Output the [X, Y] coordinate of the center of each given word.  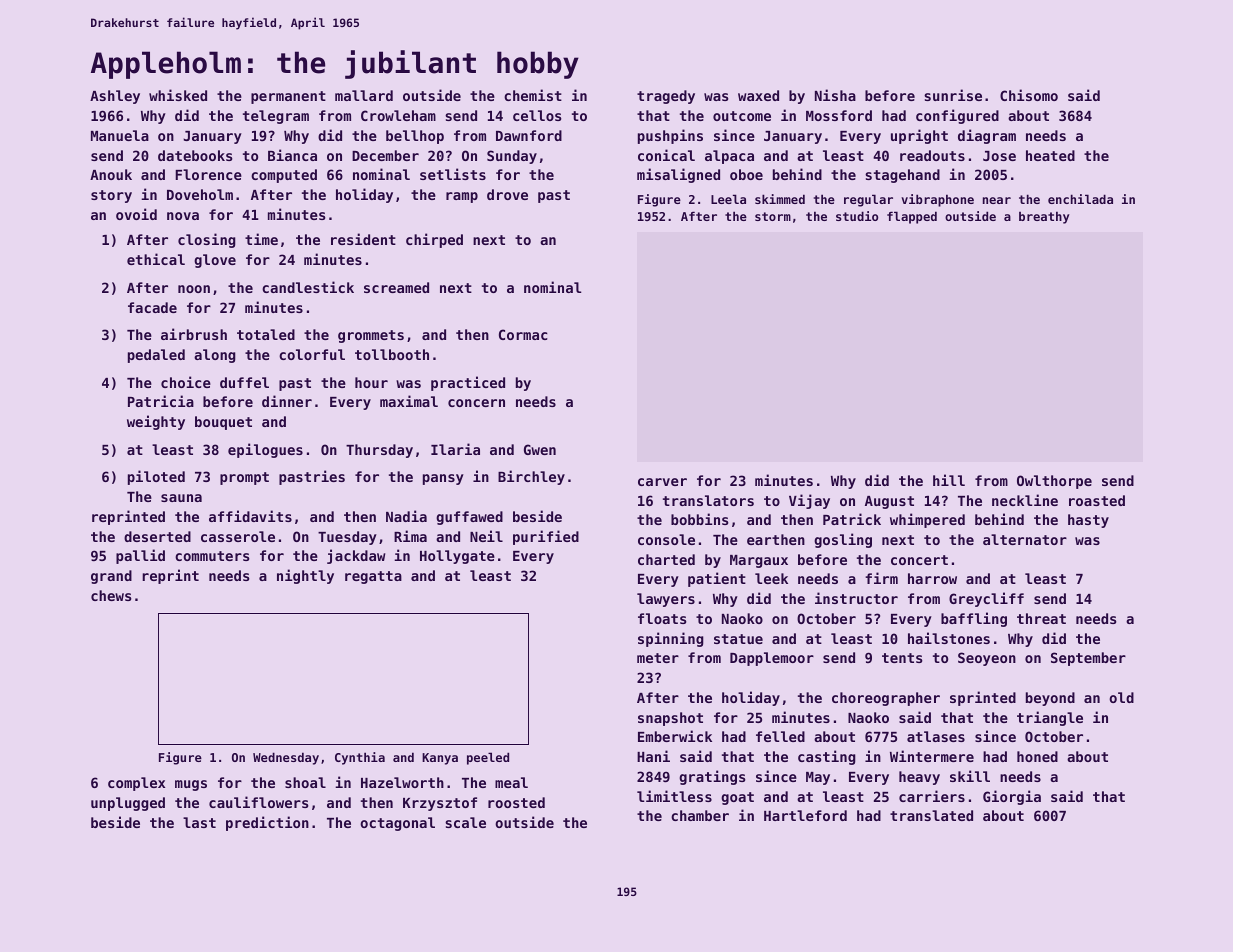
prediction [267, 823]
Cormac [523, 334]
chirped [434, 240]
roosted [516, 802]
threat [1041, 618]
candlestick [308, 287]
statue [738, 639]
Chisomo [1029, 95]
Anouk [111, 174]
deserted [157, 536]
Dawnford [529, 135]
